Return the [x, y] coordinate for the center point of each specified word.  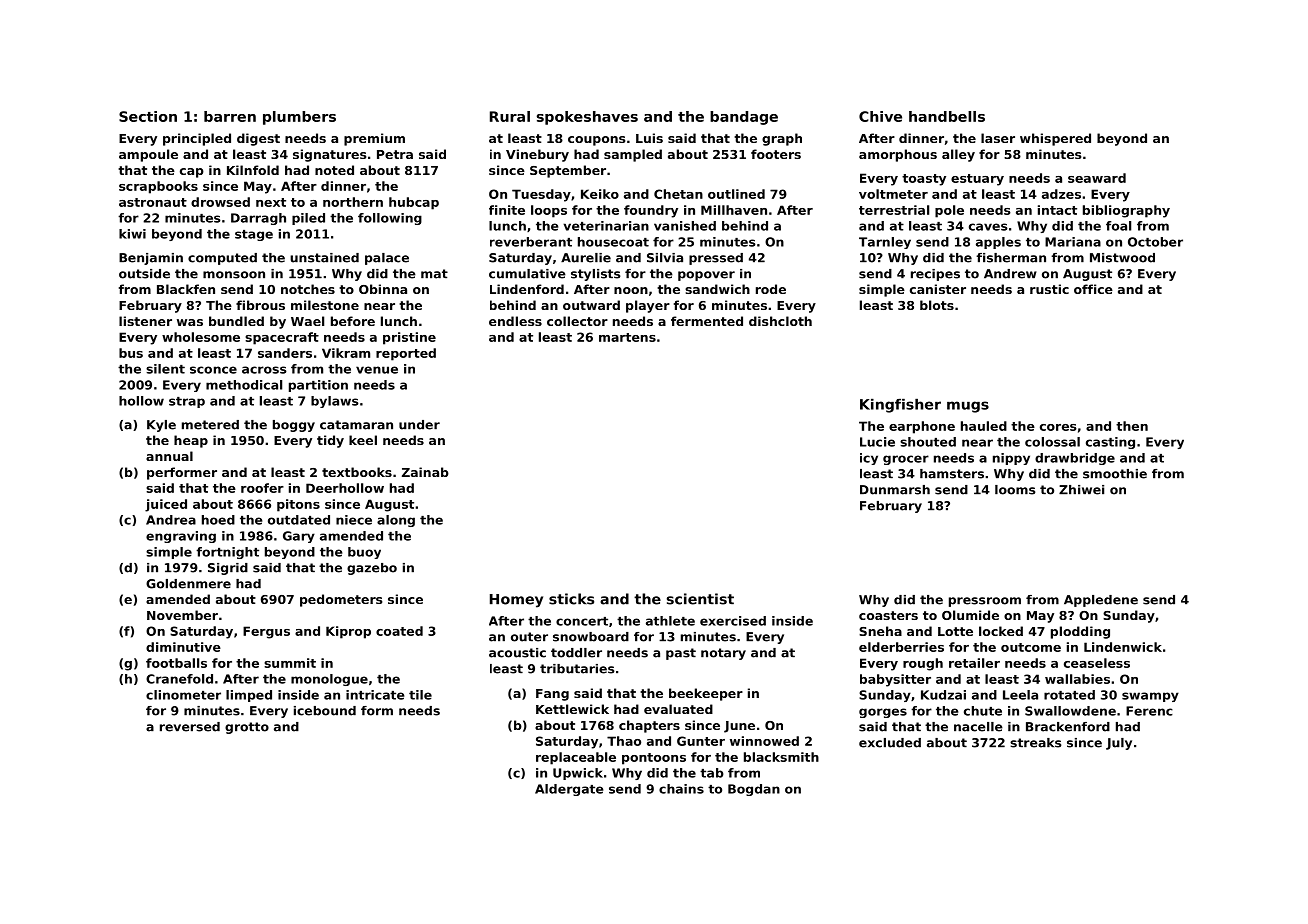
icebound [325, 711]
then [1132, 426]
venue [377, 370]
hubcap [414, 203]
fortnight [227, 553]
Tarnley [885, 243]
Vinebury [537, 155]
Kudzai [943, 695]
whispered [1055, 139]
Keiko [600, 194]
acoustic [517, 653]
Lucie [877, 442]
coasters [888, 615]
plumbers [299, 118]
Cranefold [179, 679]
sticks [571, 599]
